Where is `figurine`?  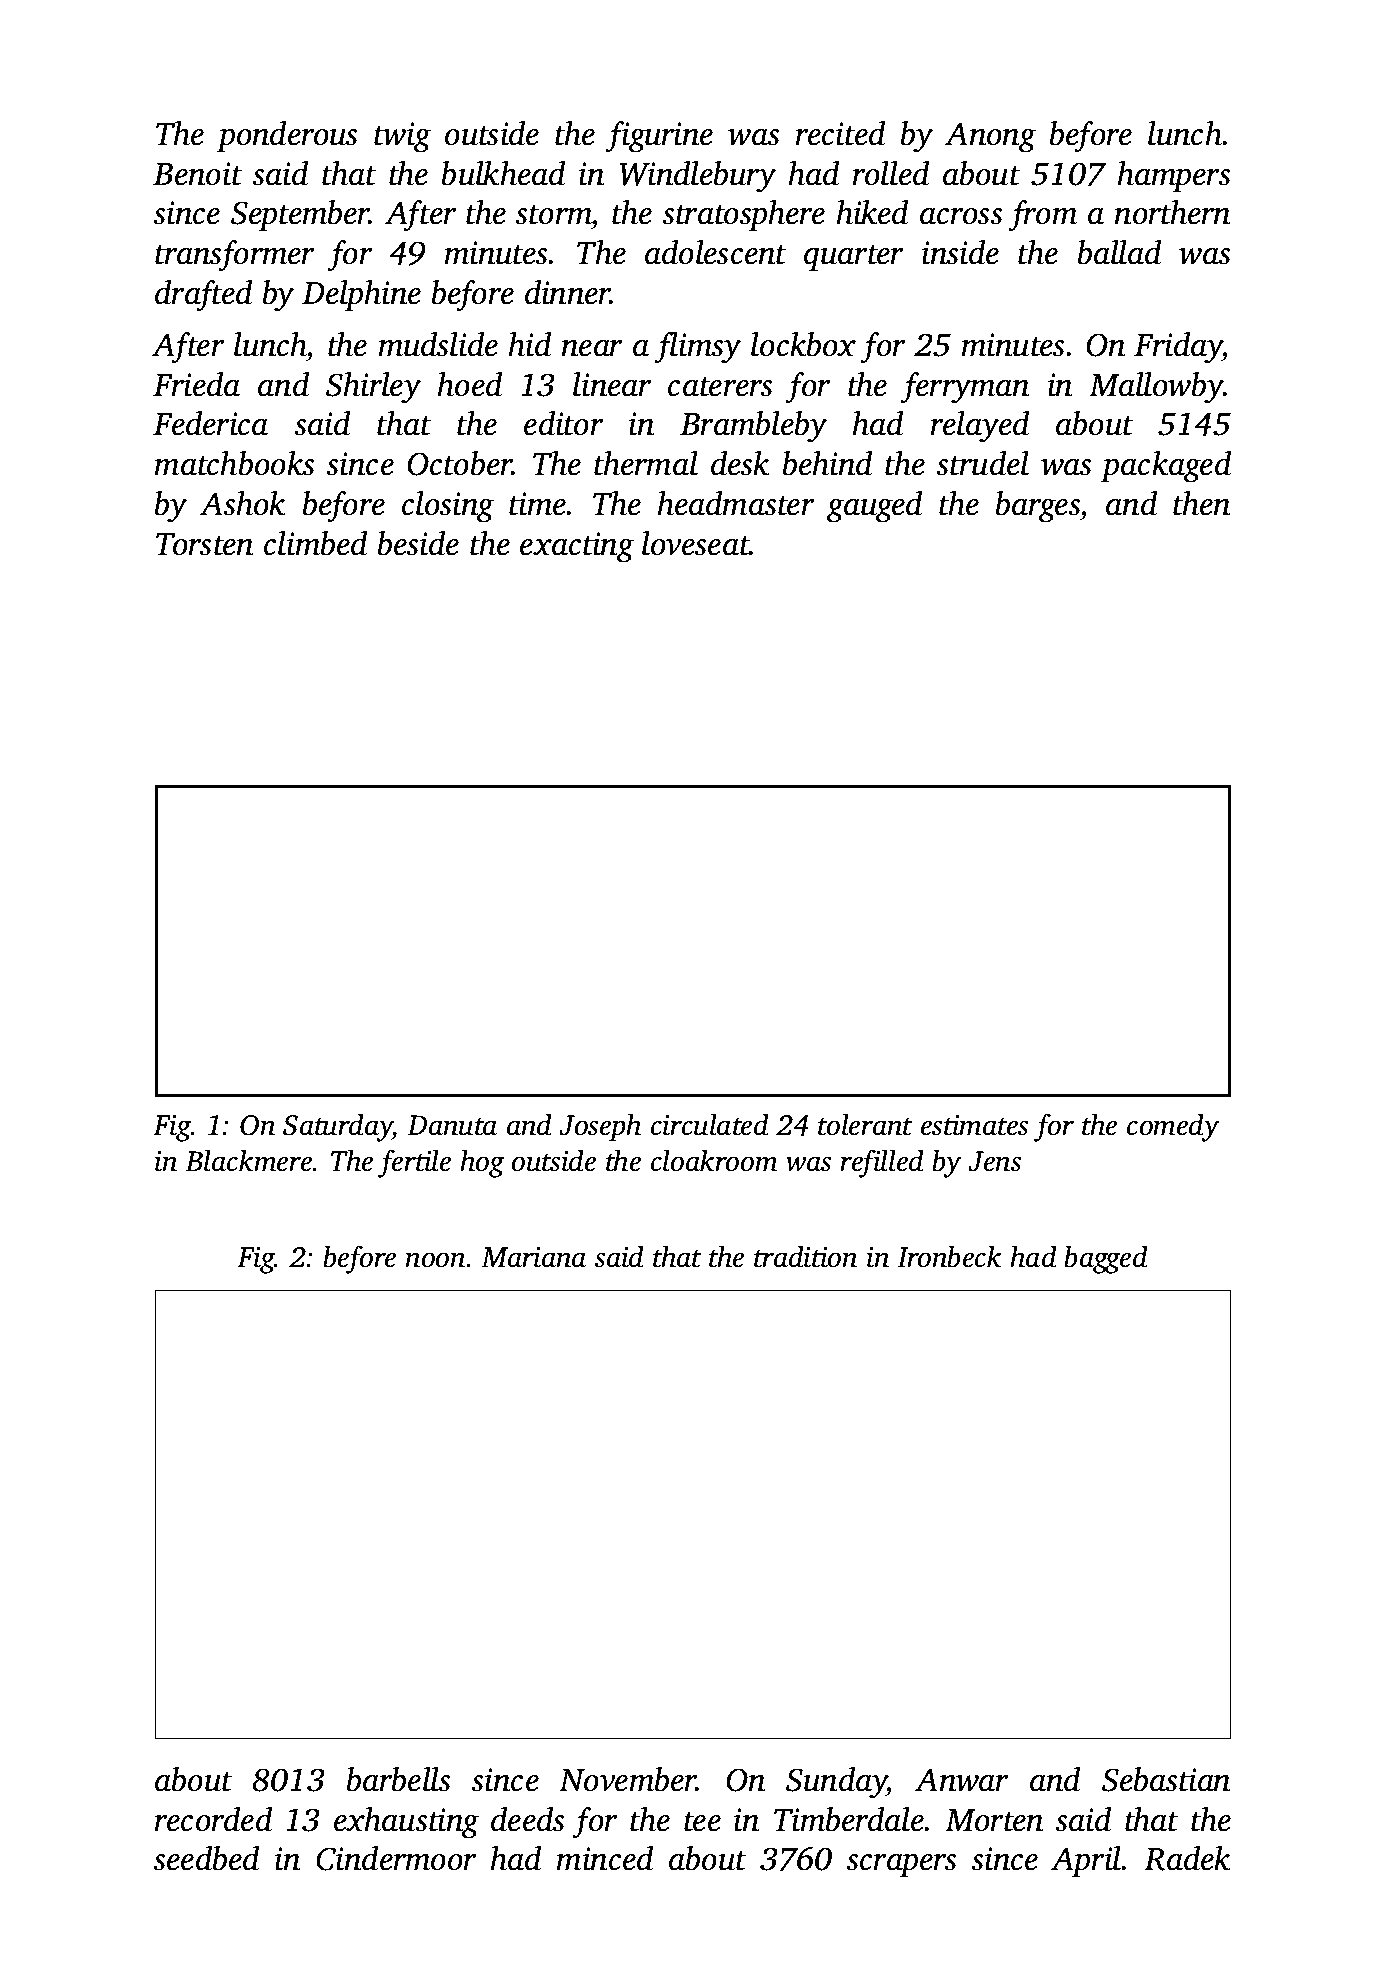
figurine is located at coordinates (659, 137).
